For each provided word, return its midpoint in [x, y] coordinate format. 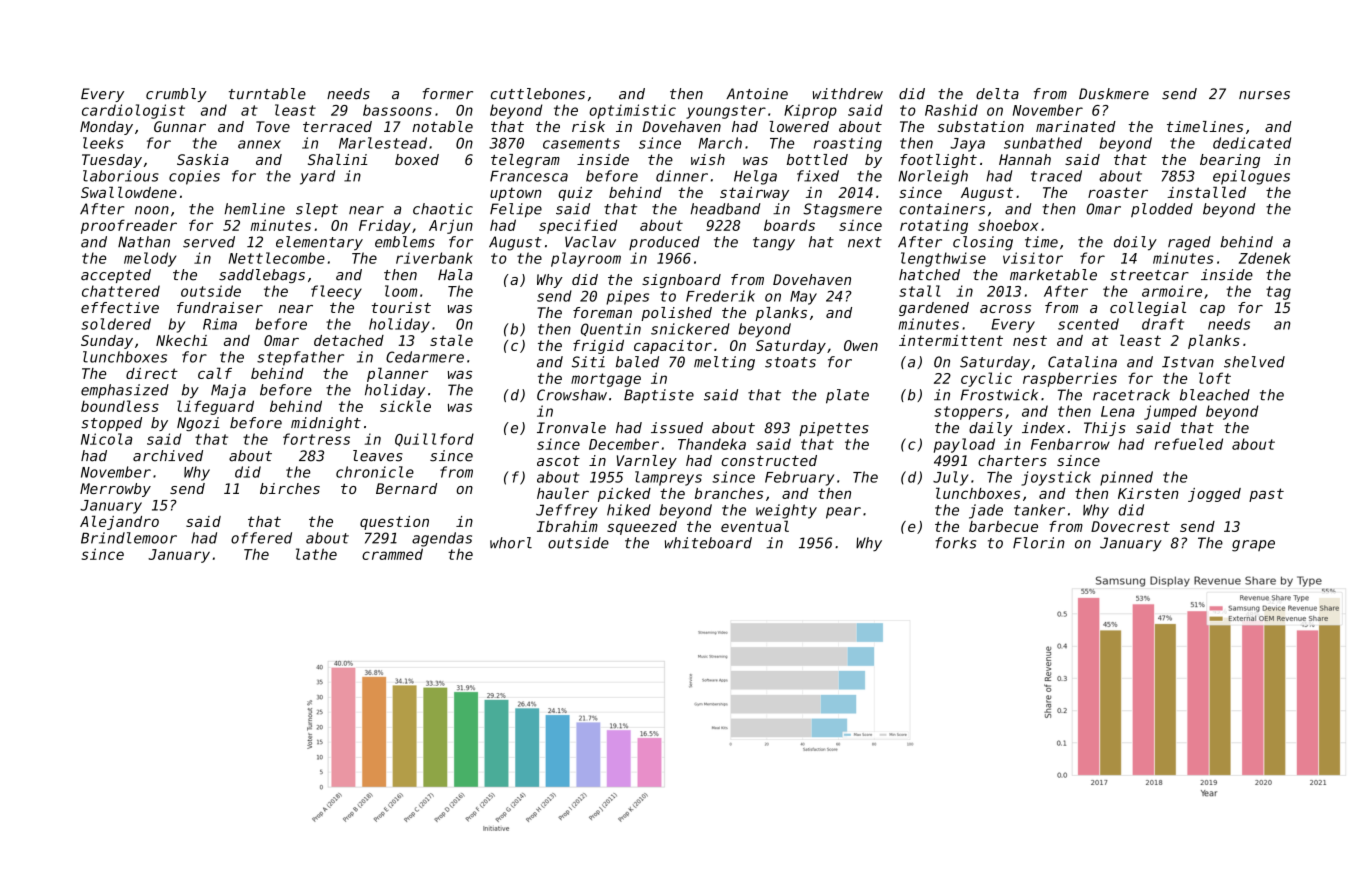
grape [1253, 546]
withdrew [848, 94]
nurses [1264, 95]
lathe [316, 554]
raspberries [1070, 379]
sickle [405, 406]
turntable [267, 94]
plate [847, 396]
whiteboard [708, 543]
